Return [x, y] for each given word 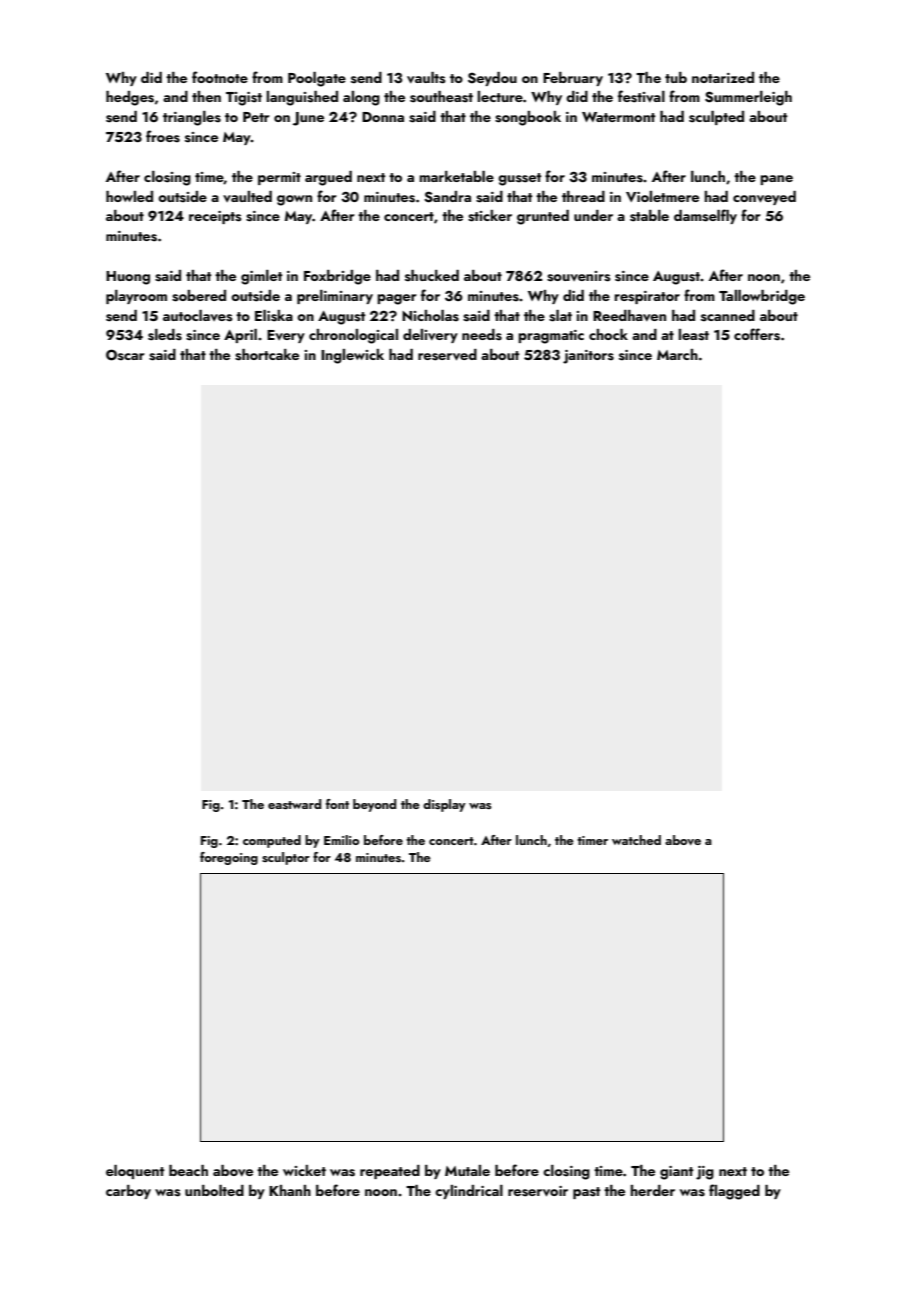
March [677, 354]
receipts [215, 217]
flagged [734, 1192]
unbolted [214, 1190]
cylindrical [469, 1192]
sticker [490, 216]
